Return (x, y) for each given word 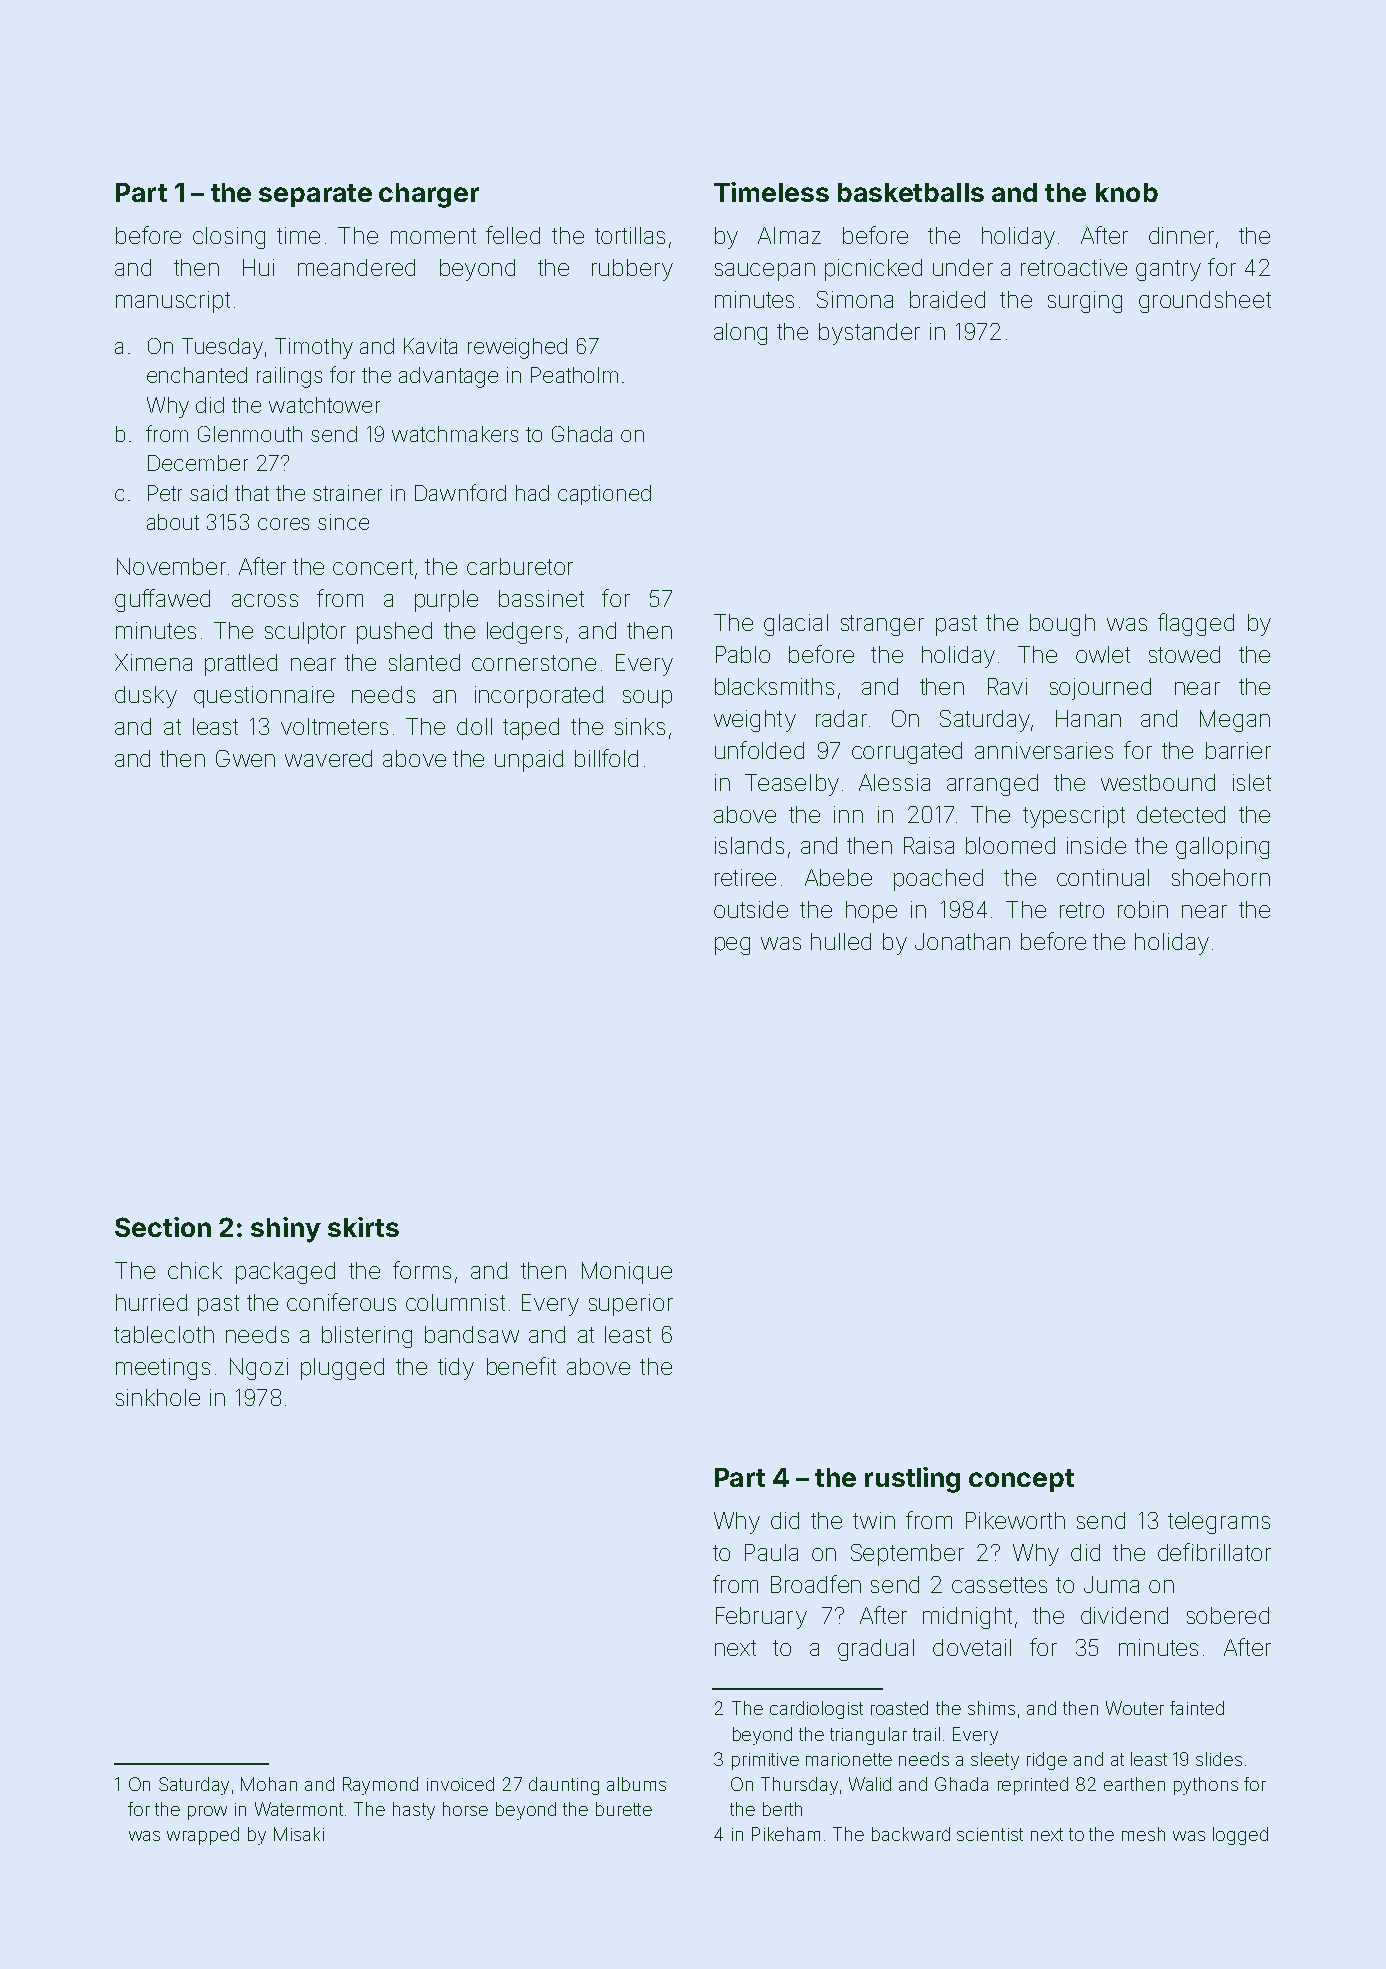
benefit (521, 1366)
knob (1127, 192)
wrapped (203, 1836)
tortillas (630, 235)
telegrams (1219, 1523)
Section (163, 1227)
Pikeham (786, 1834)
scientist (990, 1834)
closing (229, 238)
